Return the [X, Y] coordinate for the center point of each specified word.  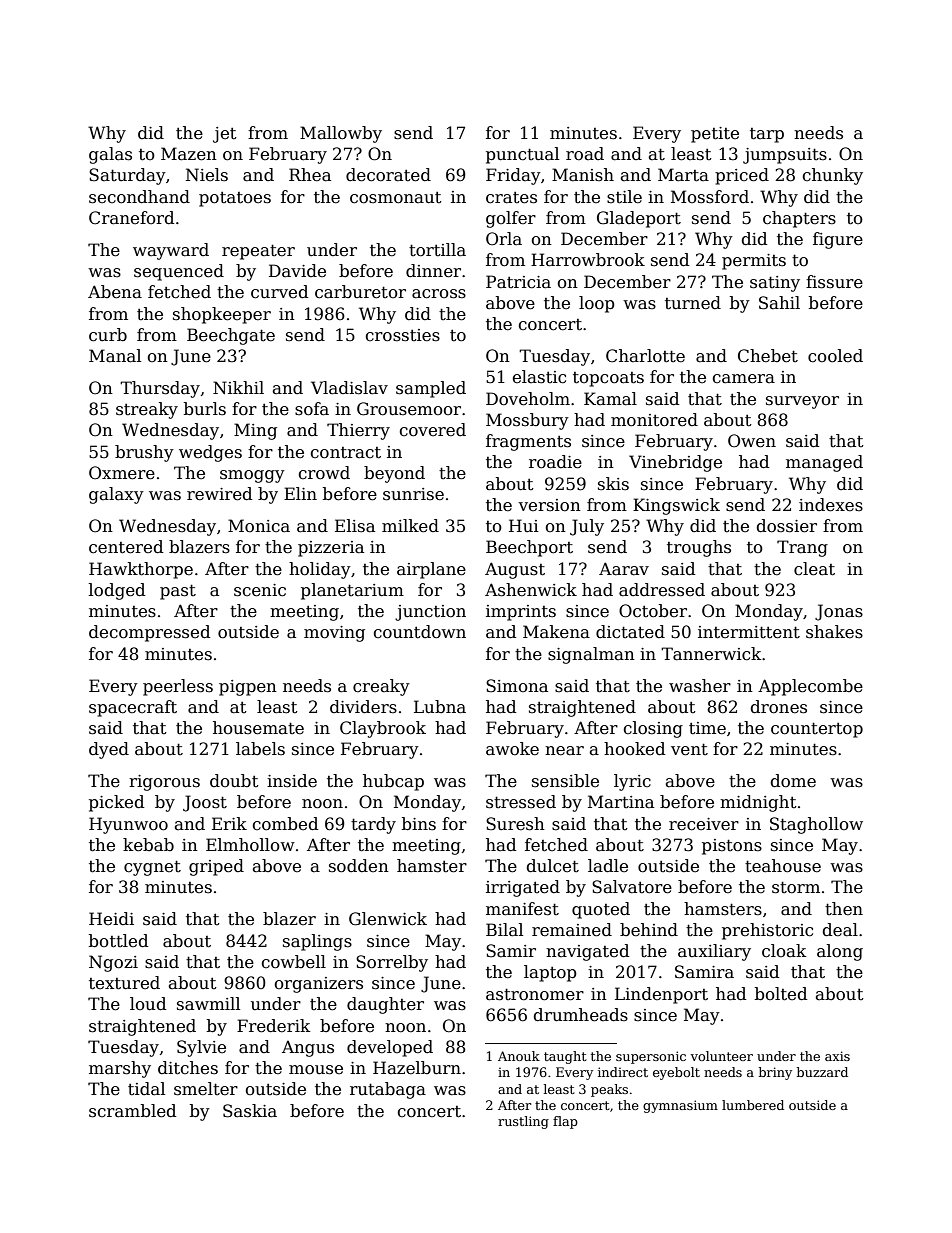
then [844, 909]
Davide [297, 271]
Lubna [440, 707]
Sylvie [201, 1048]
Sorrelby [392, 963]
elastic [539, 377]
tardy [373, 825]
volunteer [721, 1056]
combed [285, 824]
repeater [258, 252]
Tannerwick [711, 654]
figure [838, 240]
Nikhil [238, 387]
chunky [832, 176]
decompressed [149, 633]
